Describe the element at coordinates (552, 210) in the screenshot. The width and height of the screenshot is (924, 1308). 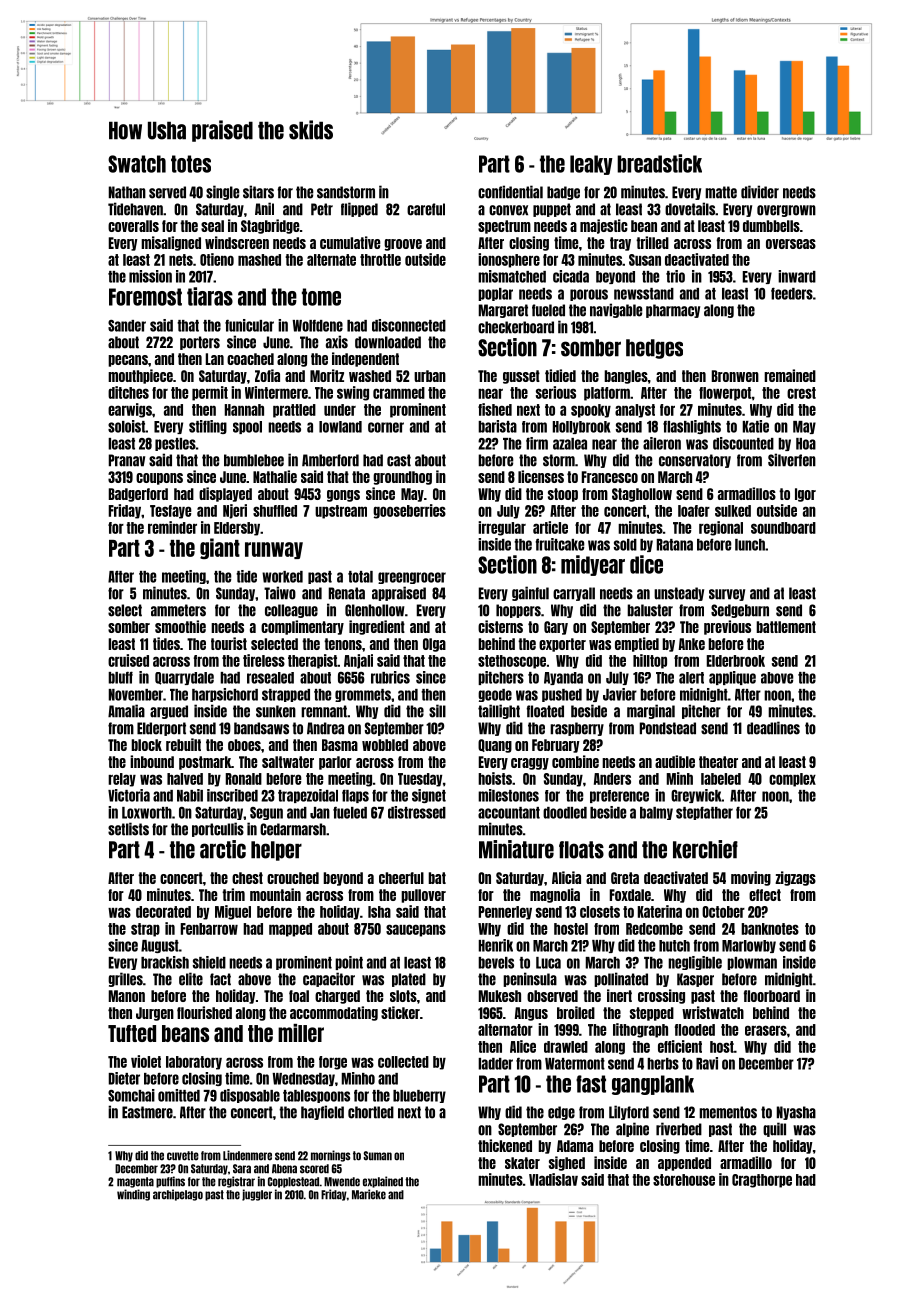
I see `puppet` at that location.
